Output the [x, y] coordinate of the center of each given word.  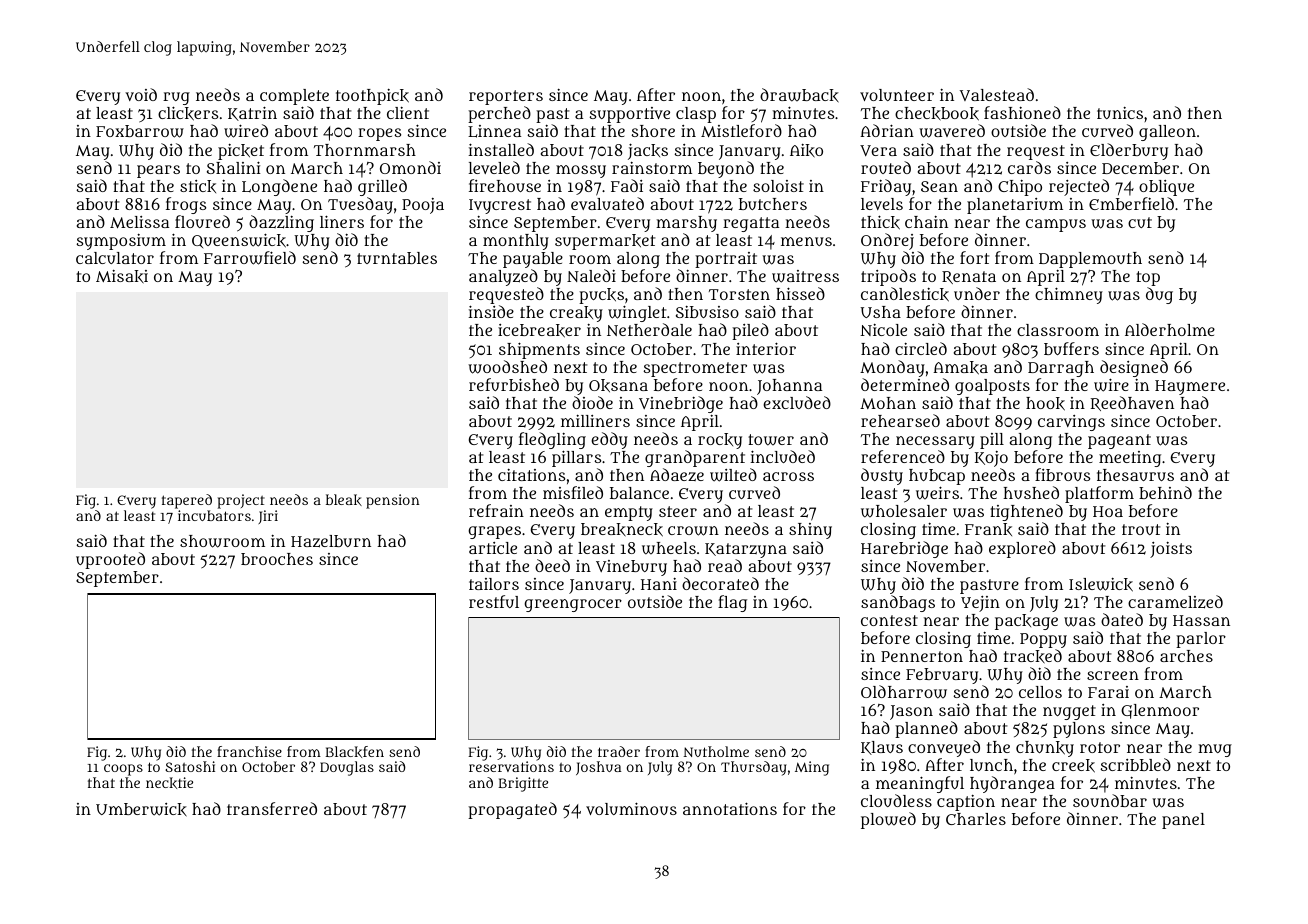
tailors [494, 584]
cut [1140, 222]
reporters [506, 97]
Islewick [1101, 585]
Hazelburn [331, 541]
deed [552, 565]
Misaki [122, 277]
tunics [1120, 113]
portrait [726, 260]
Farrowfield [250, 258]
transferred [272, 808]
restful [494, 601]
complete [294, 97]
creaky [576, 314]
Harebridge [904, 549]
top [1148, 278]
